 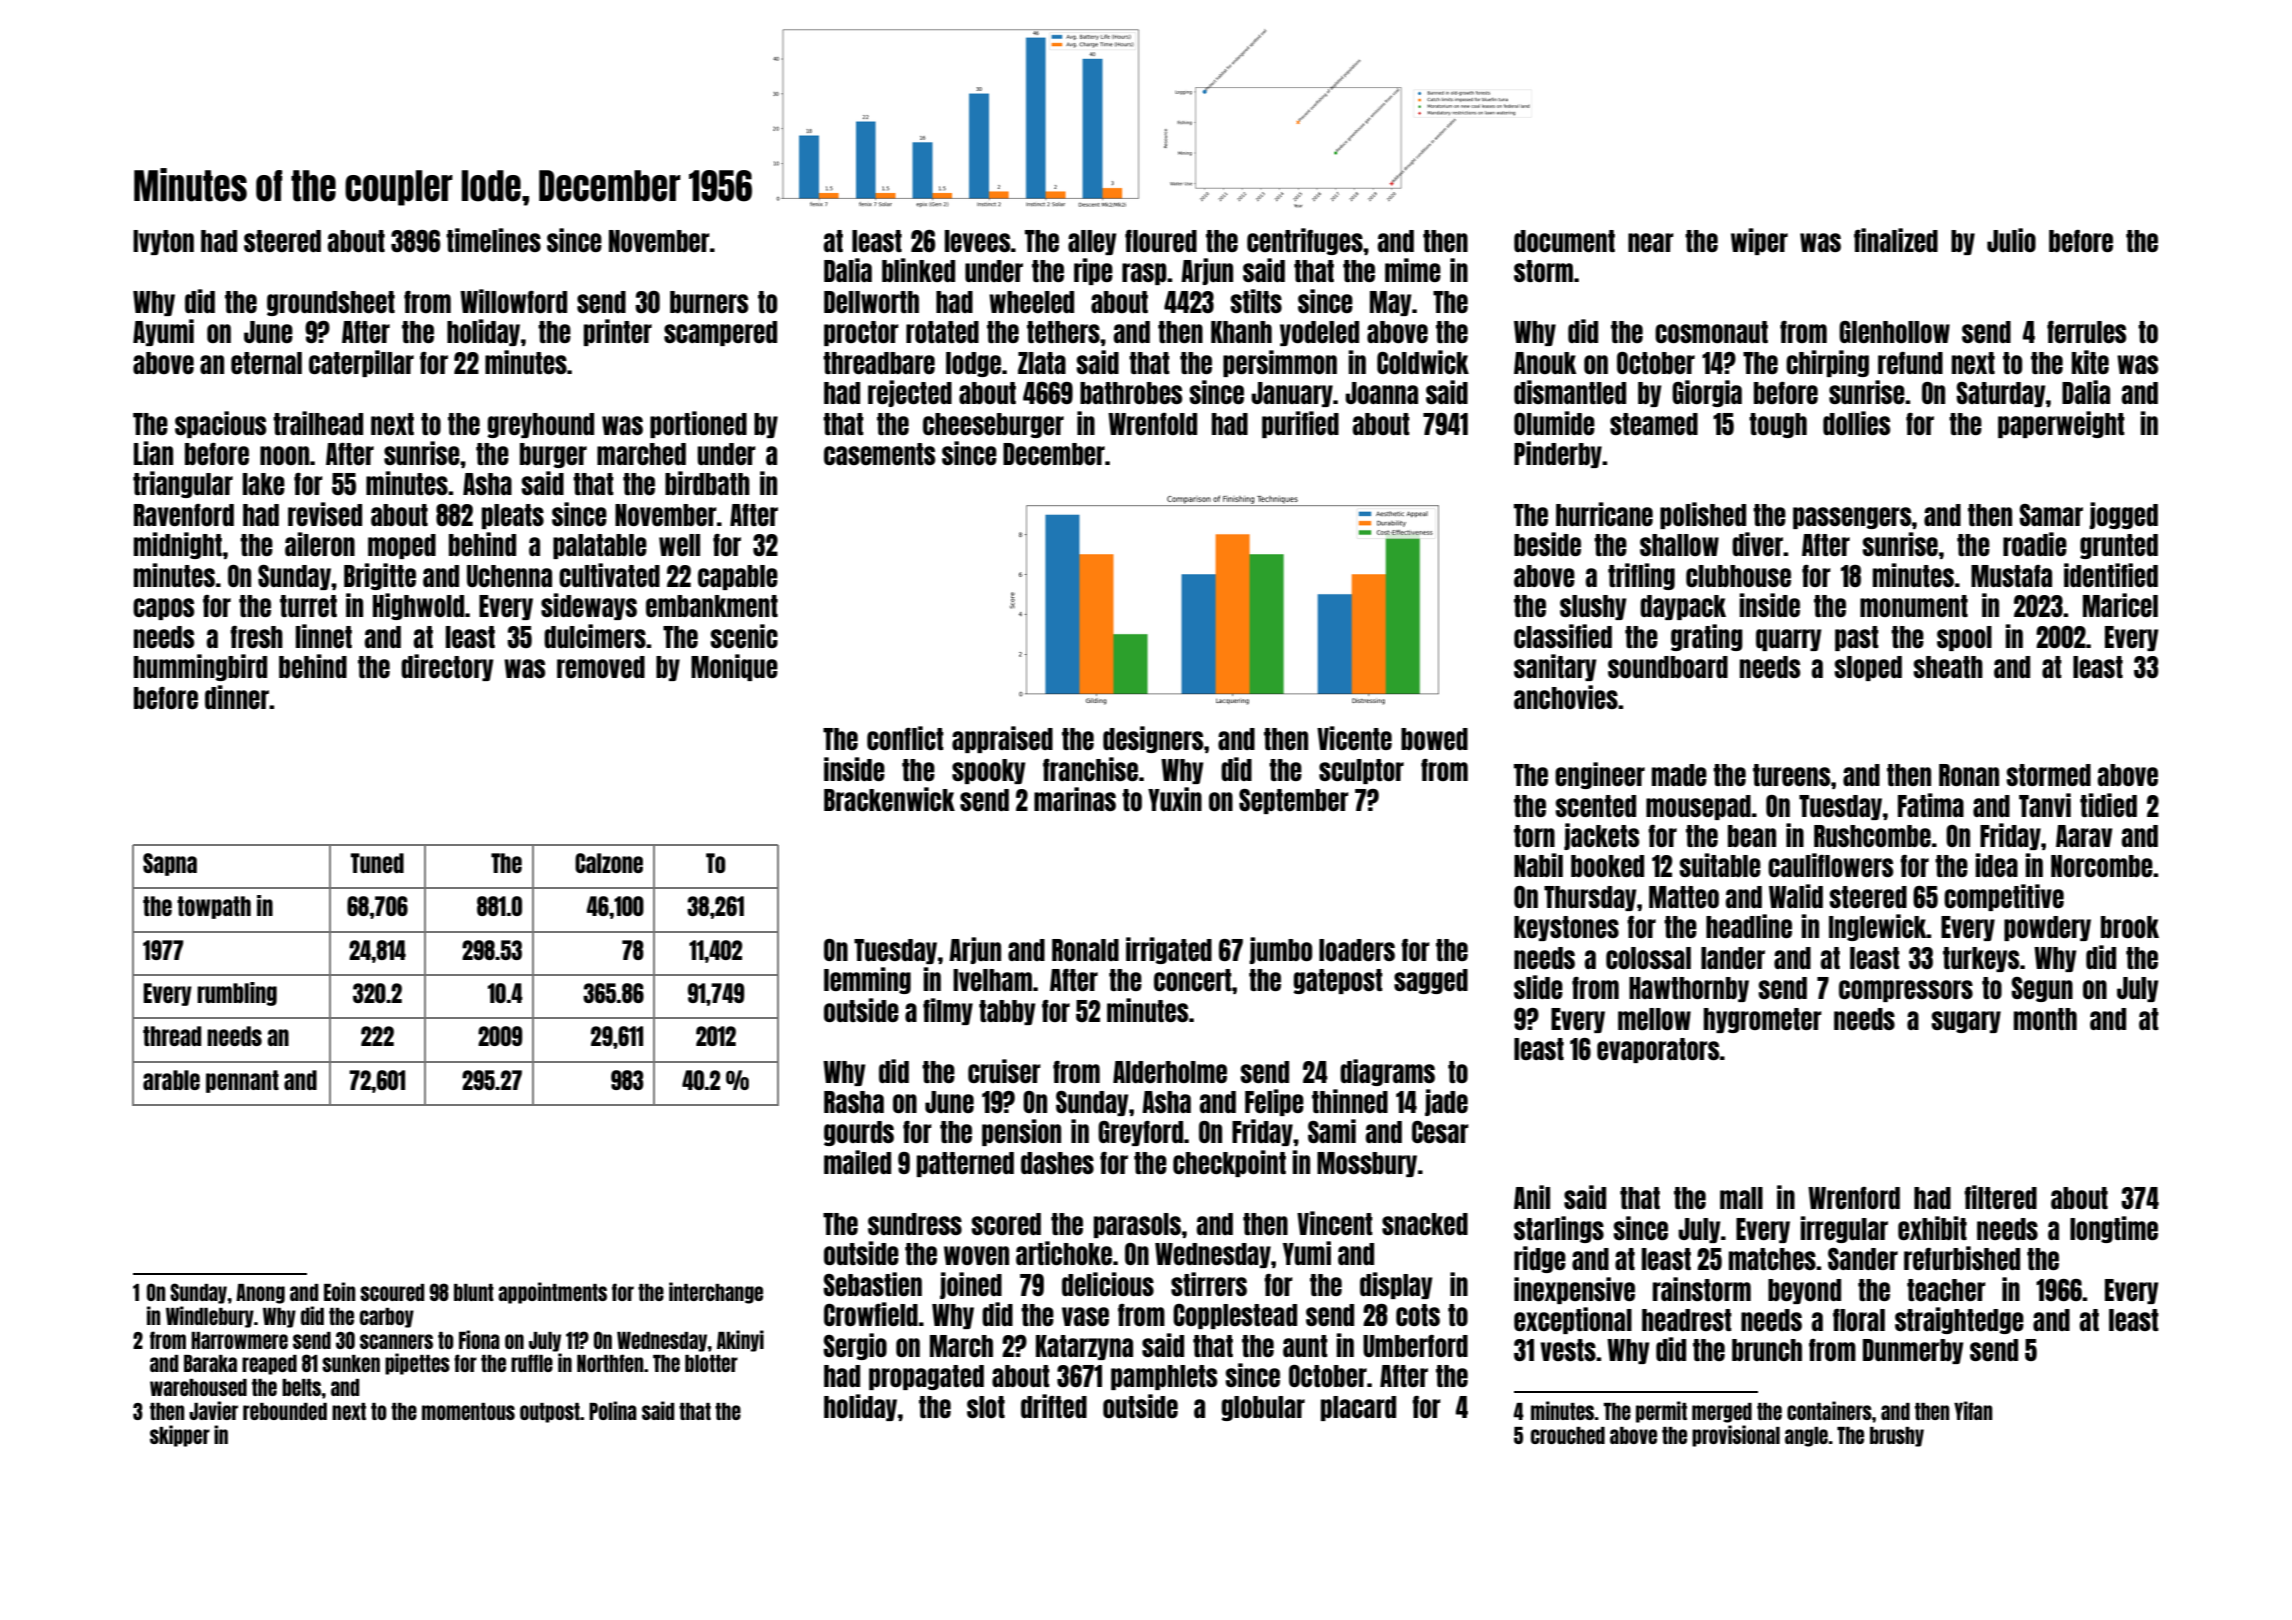 I want to click on Ivyton, so click(x=163, y=242).
